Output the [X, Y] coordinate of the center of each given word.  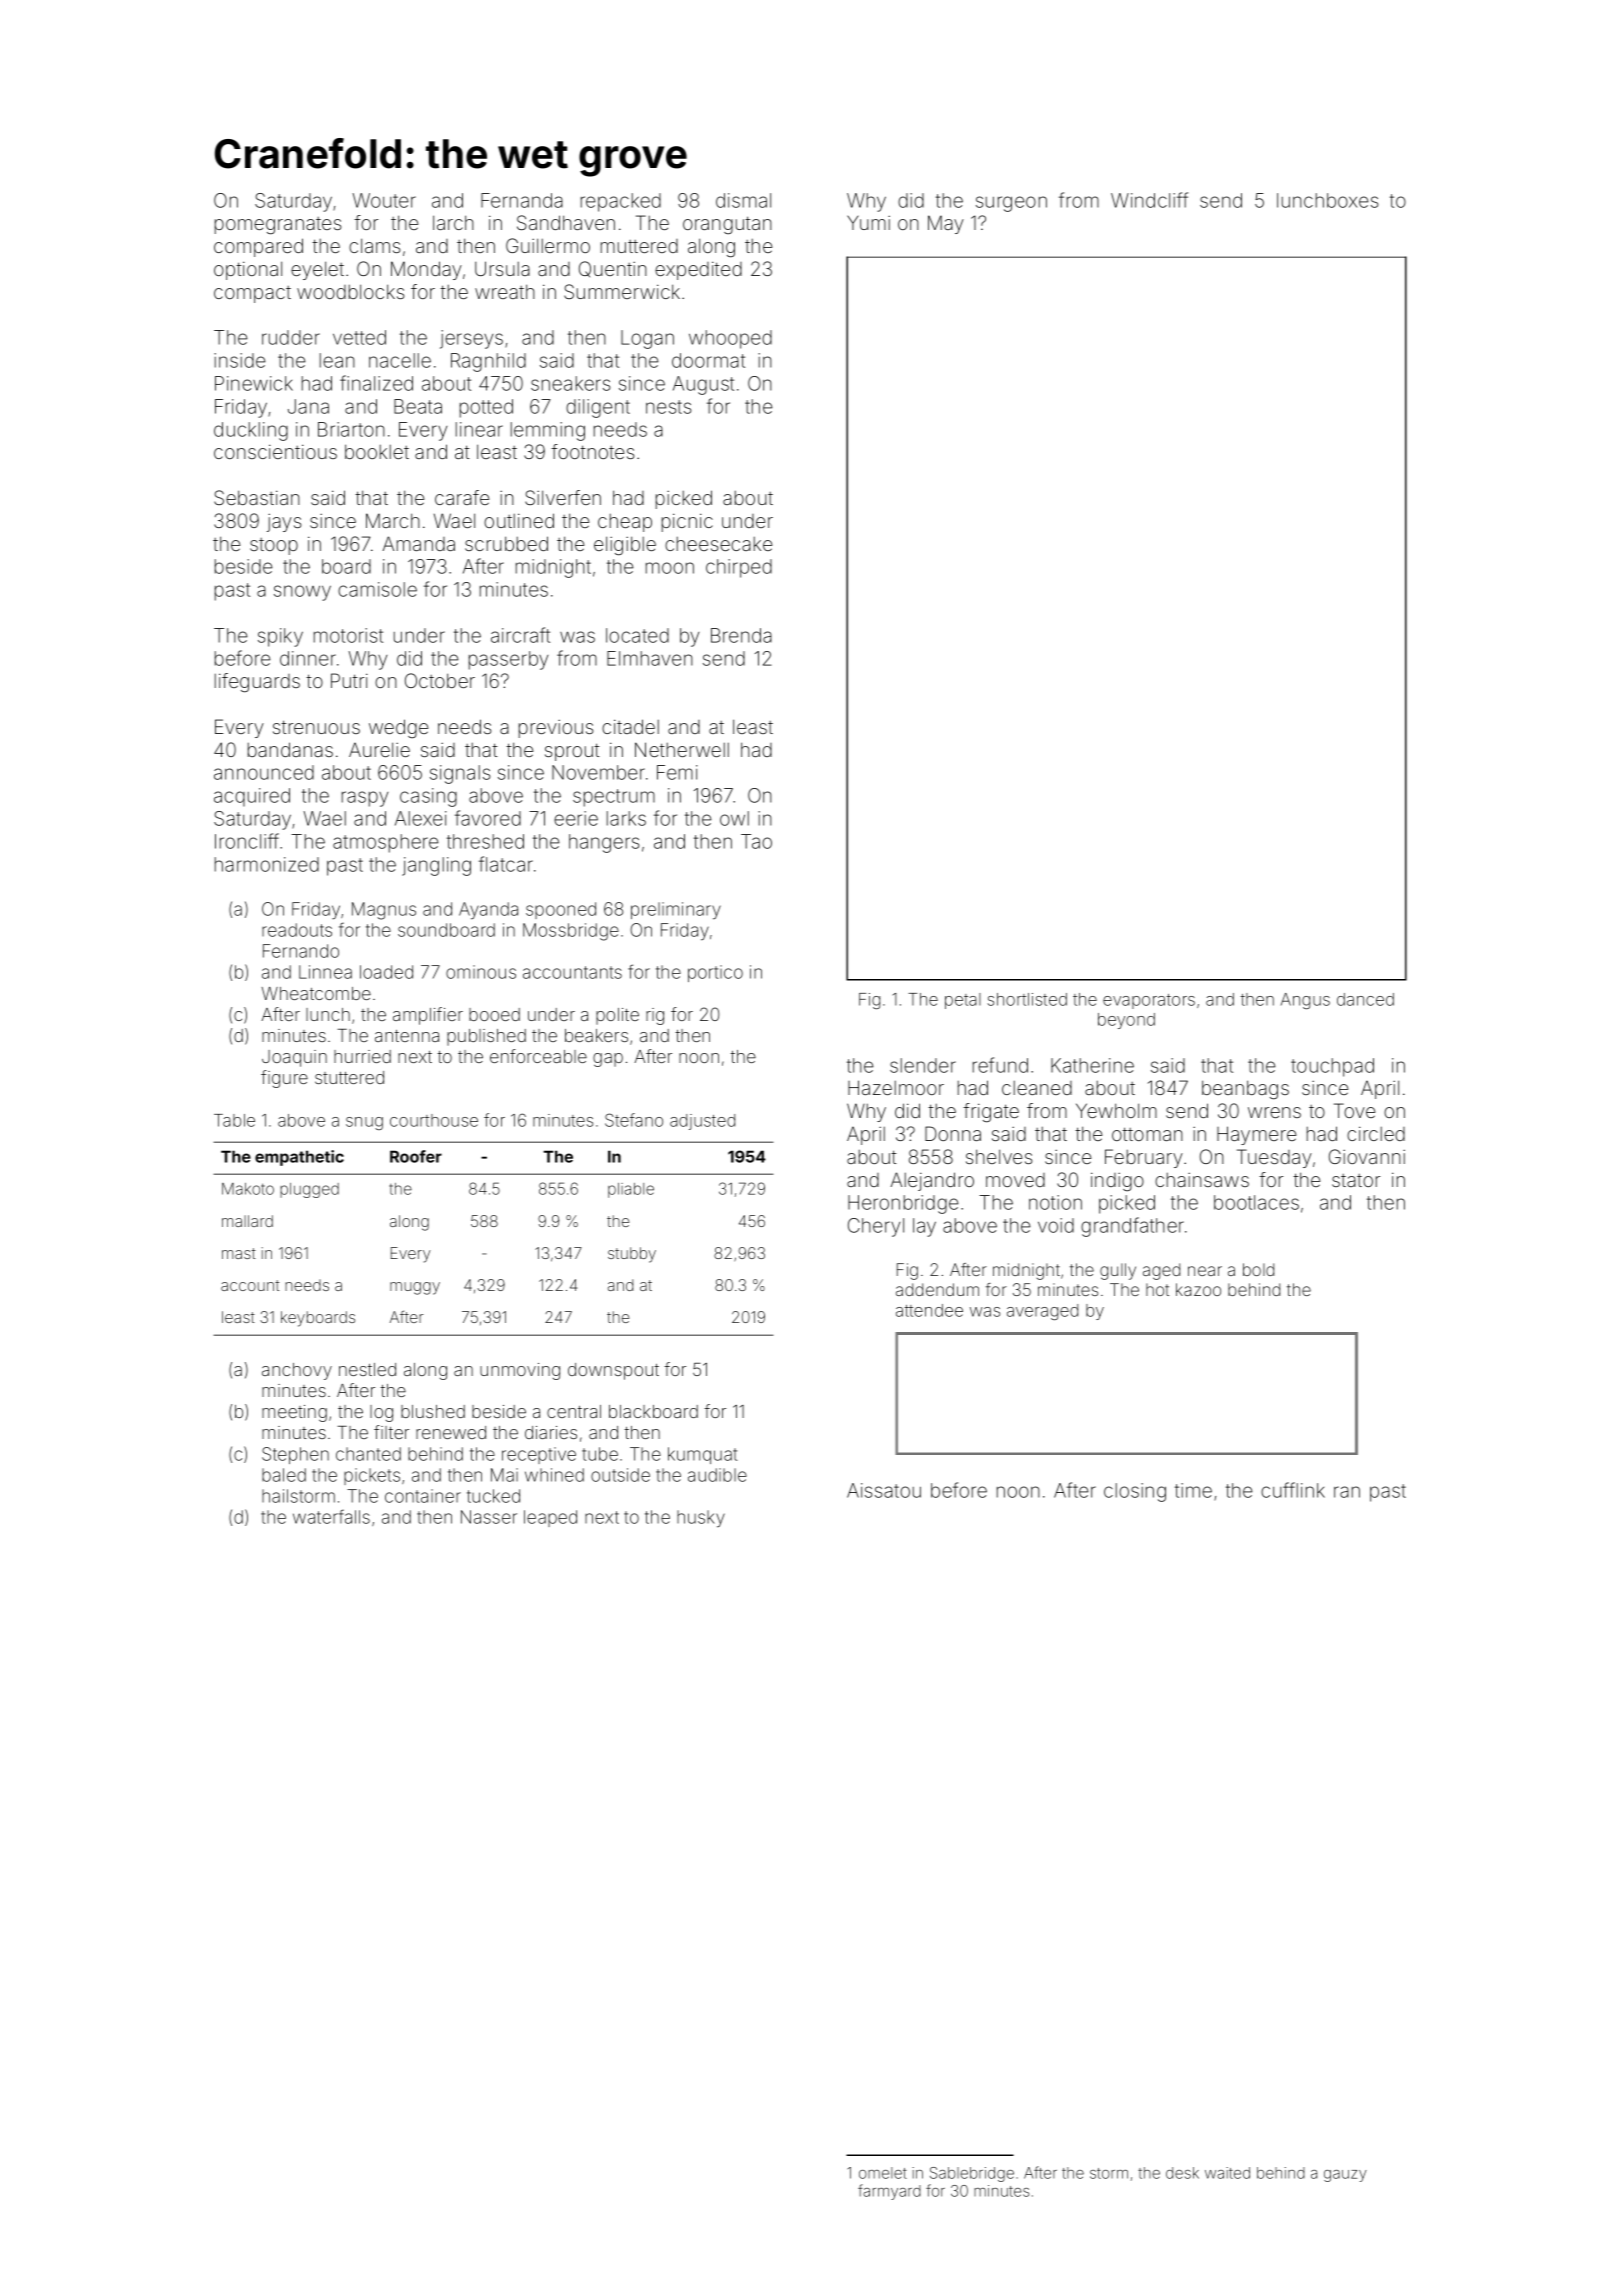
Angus [1305, 1001]
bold [1258, 1269]
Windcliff [1149, 200]
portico [715, 973]
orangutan [727, 225]
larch [453, 222]
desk [1182, 2173]
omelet [883, 2173]
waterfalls [331, 1516]
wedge [398, 728]
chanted [368, 1454]
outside [620, 1475]
